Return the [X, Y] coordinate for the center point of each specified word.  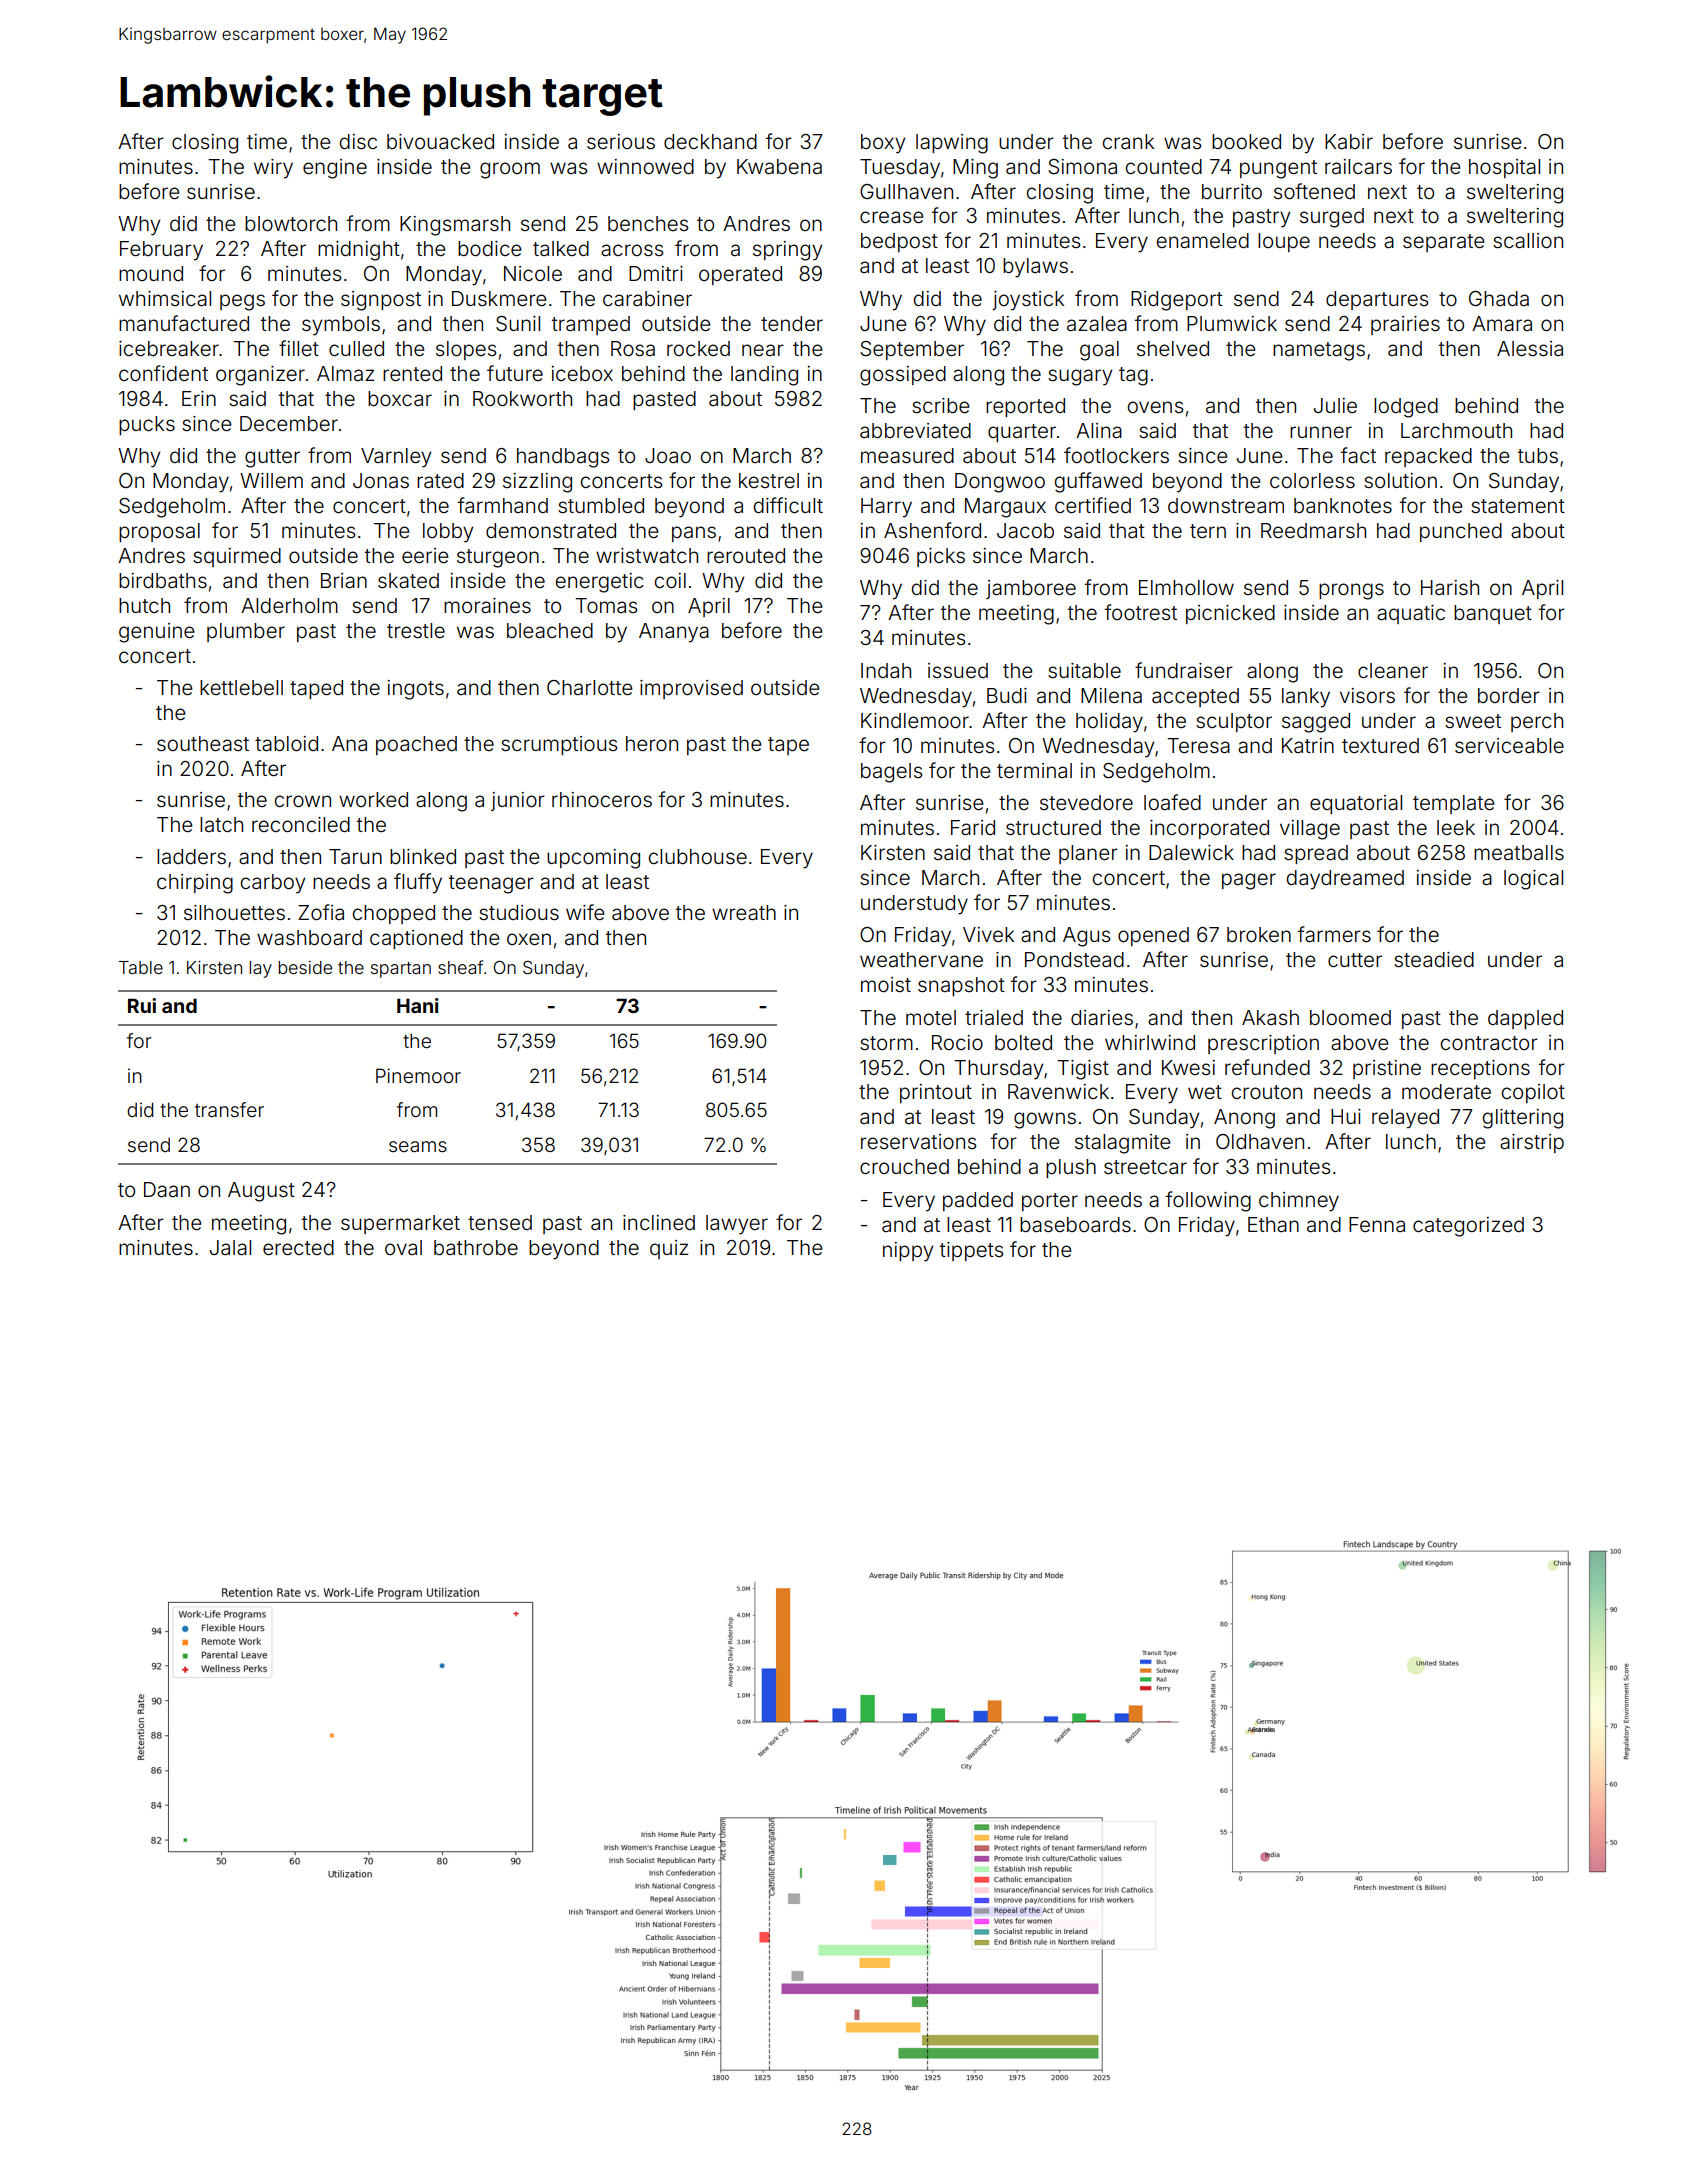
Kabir [1349, 141]
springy [787, 251]
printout [936, 1093]
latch [221, 824]
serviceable [1509, 745]
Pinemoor [418, 1075]
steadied [1434, 959]
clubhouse [697, 856]
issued [958, 670]
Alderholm [289, 605]
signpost [381, 301]
